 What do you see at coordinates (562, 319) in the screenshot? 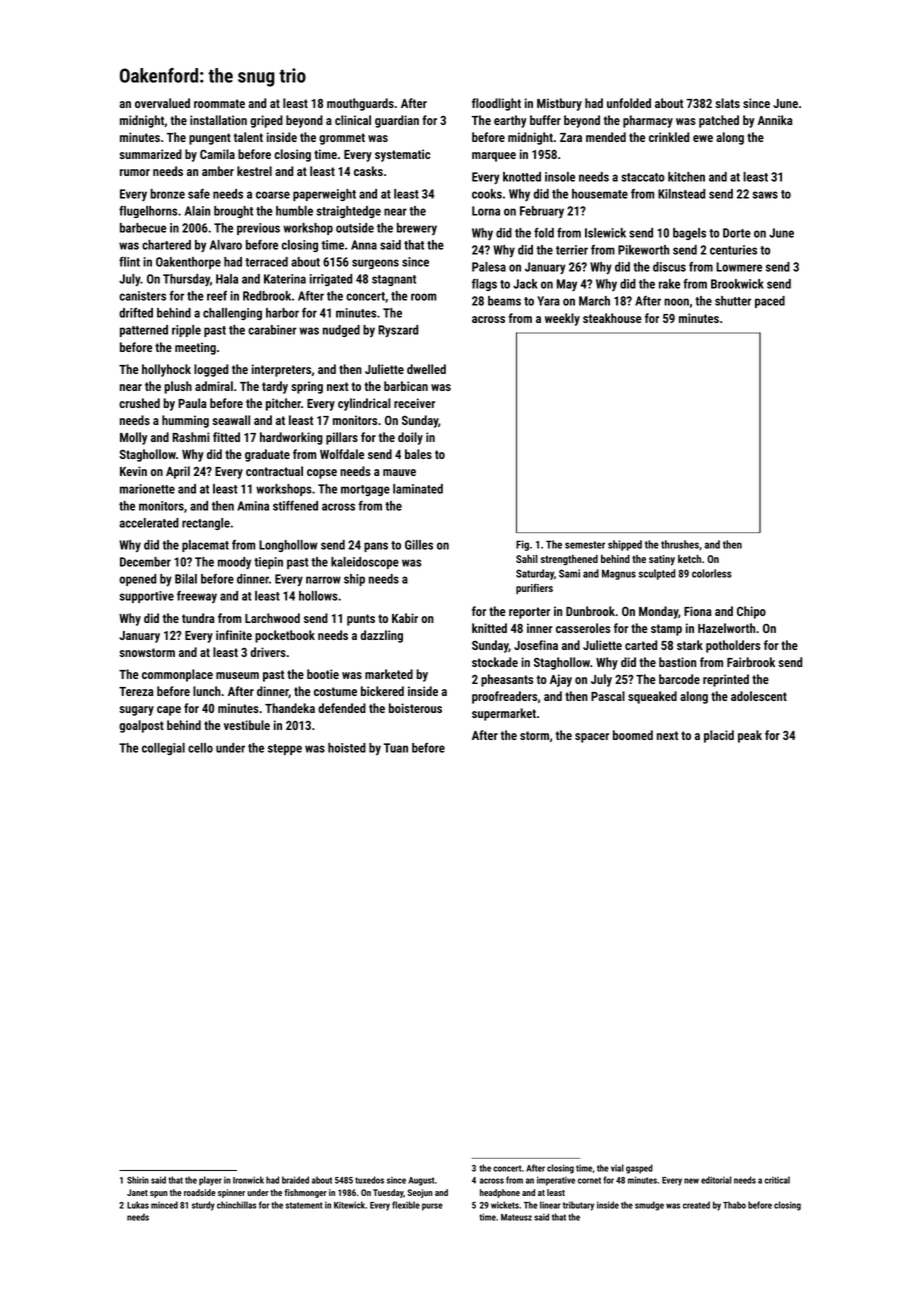
I see `weekly` at bounding box center [562, 319].
